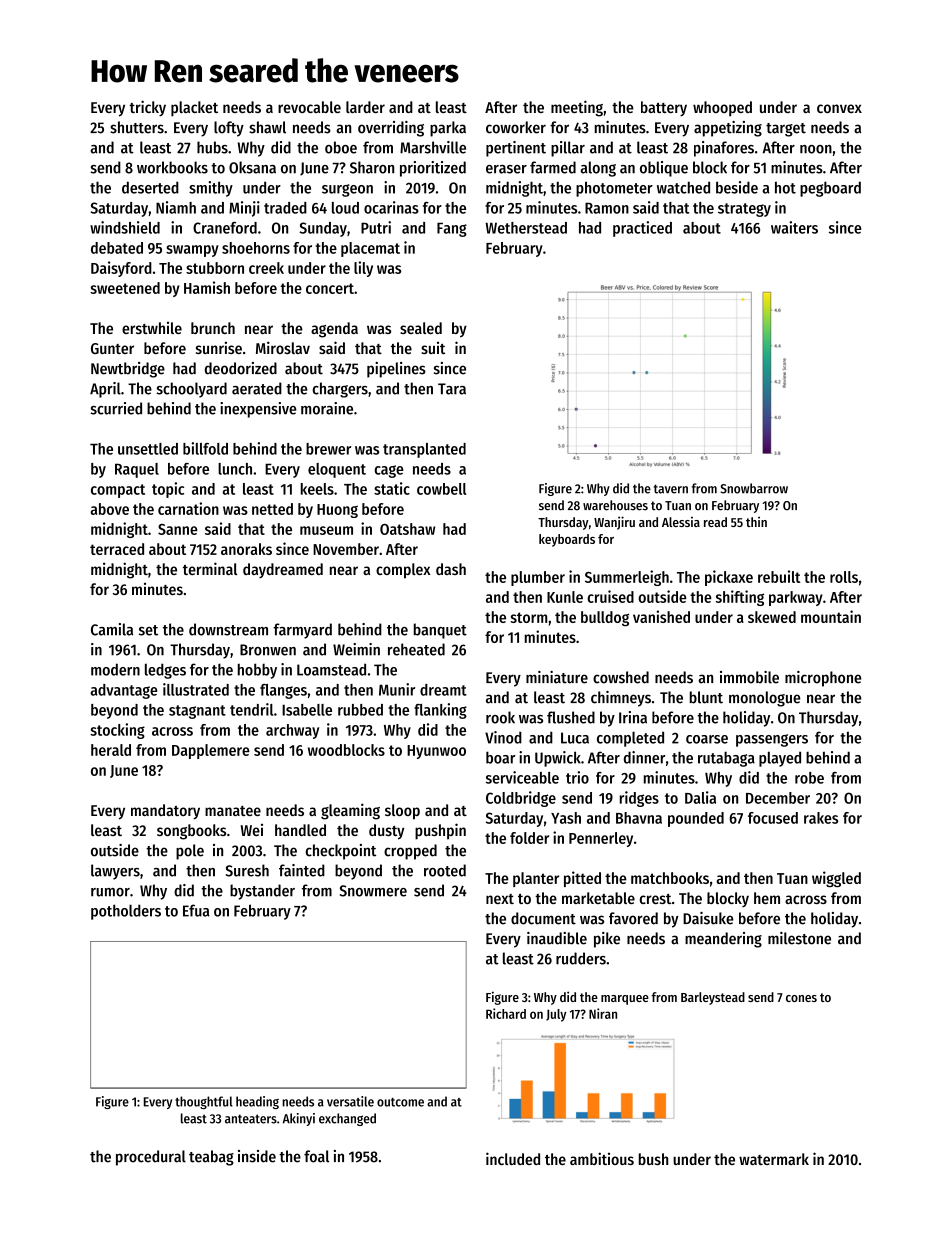 The image size is (952, 1233). Describe the element at coordinates (516, 127) in the page. I see `coworker` at that location.
